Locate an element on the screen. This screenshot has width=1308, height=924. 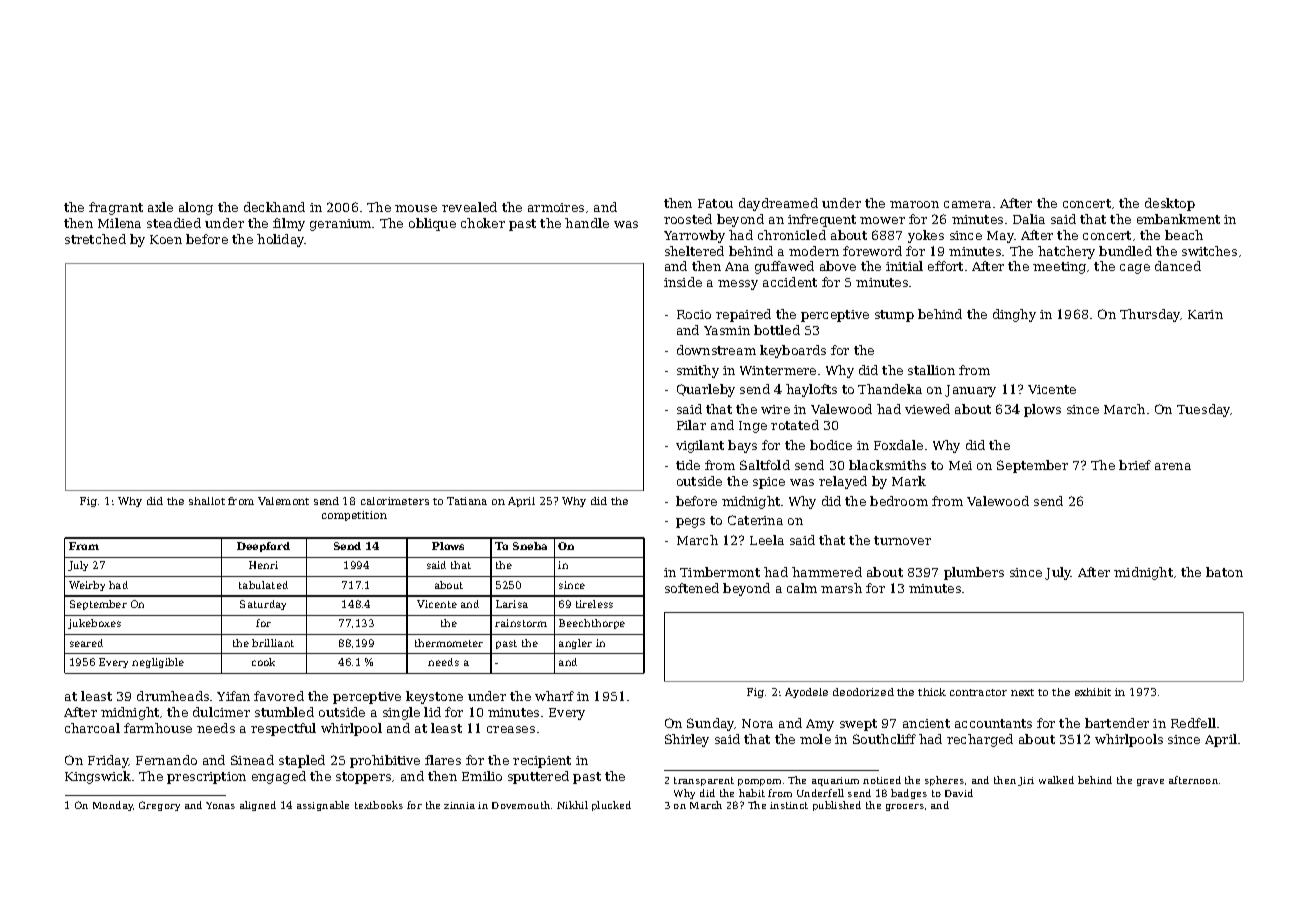
shallot is located at coordinates (207, 501).
